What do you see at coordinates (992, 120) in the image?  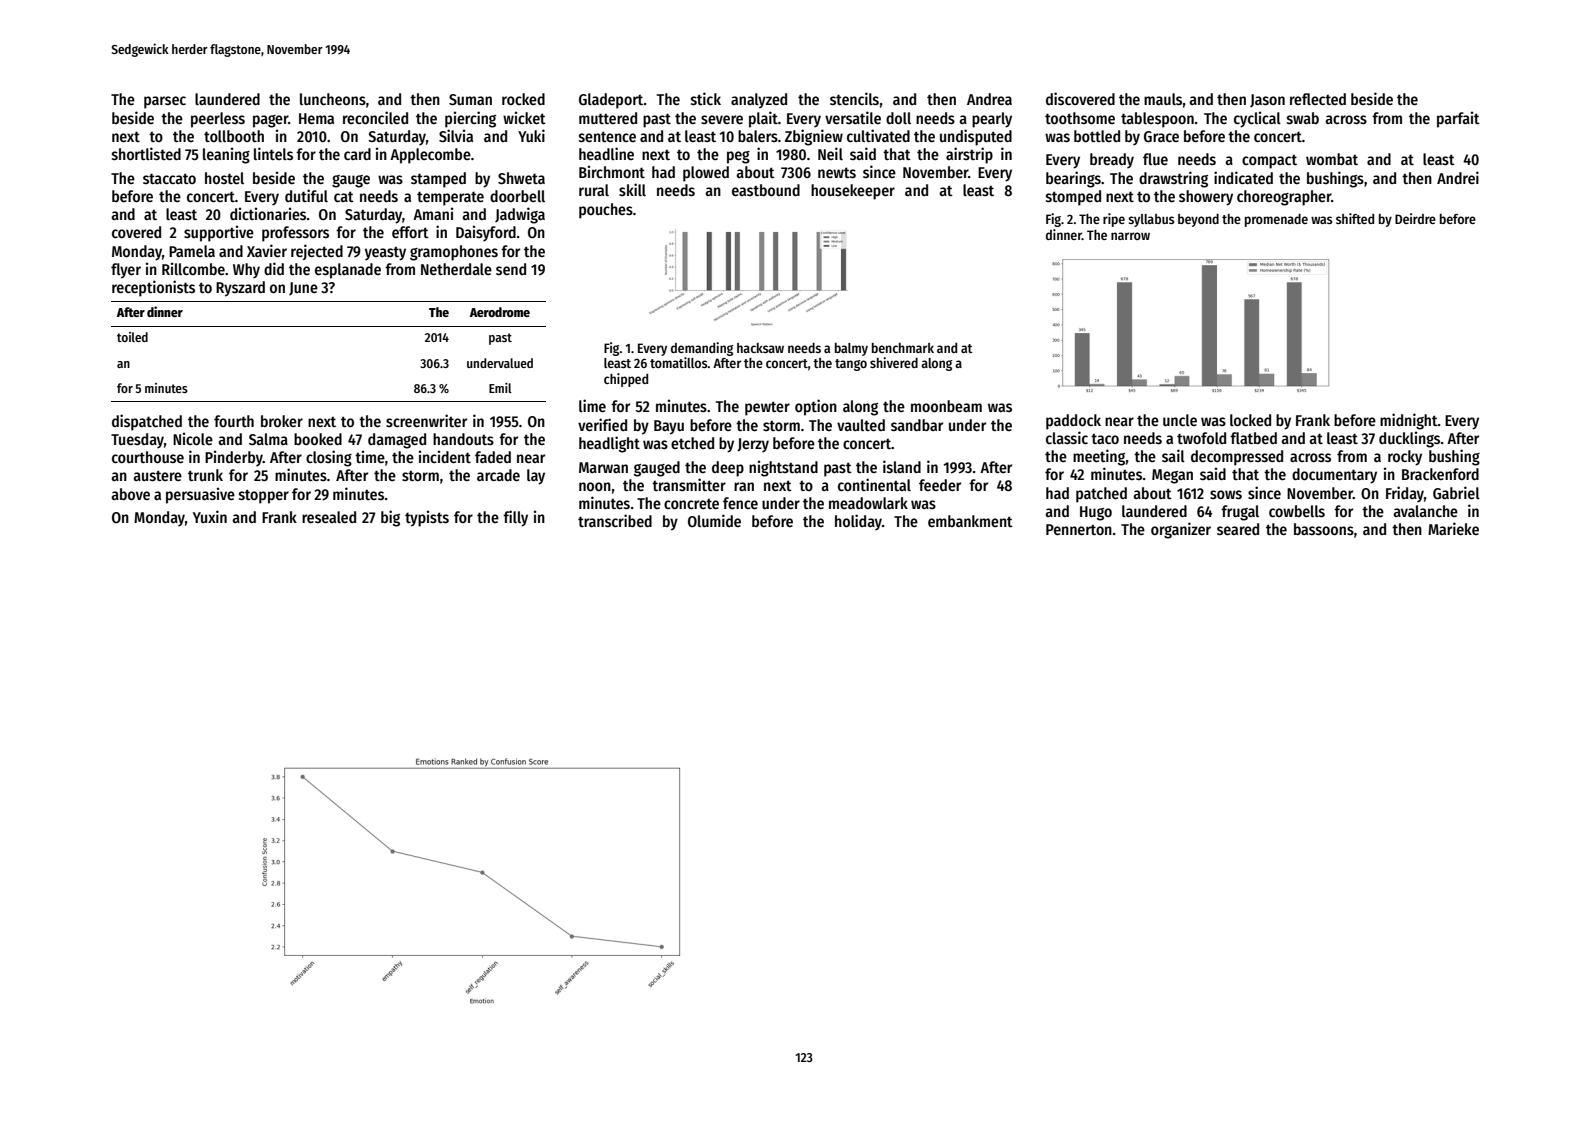 I see `pearly` at bounding box center [992, 120].
